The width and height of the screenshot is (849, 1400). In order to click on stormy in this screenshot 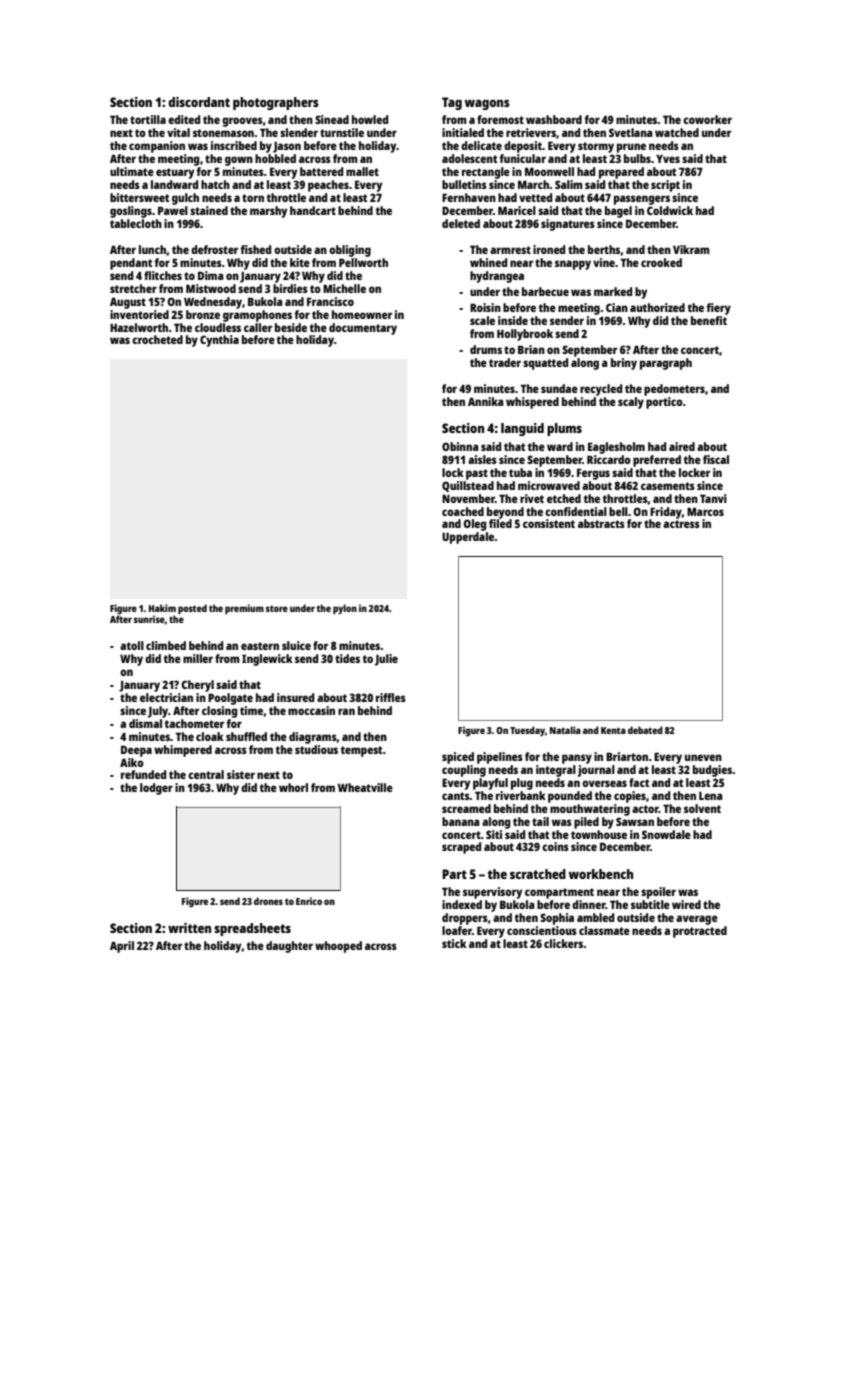, I will do `click(596, 147)`.
